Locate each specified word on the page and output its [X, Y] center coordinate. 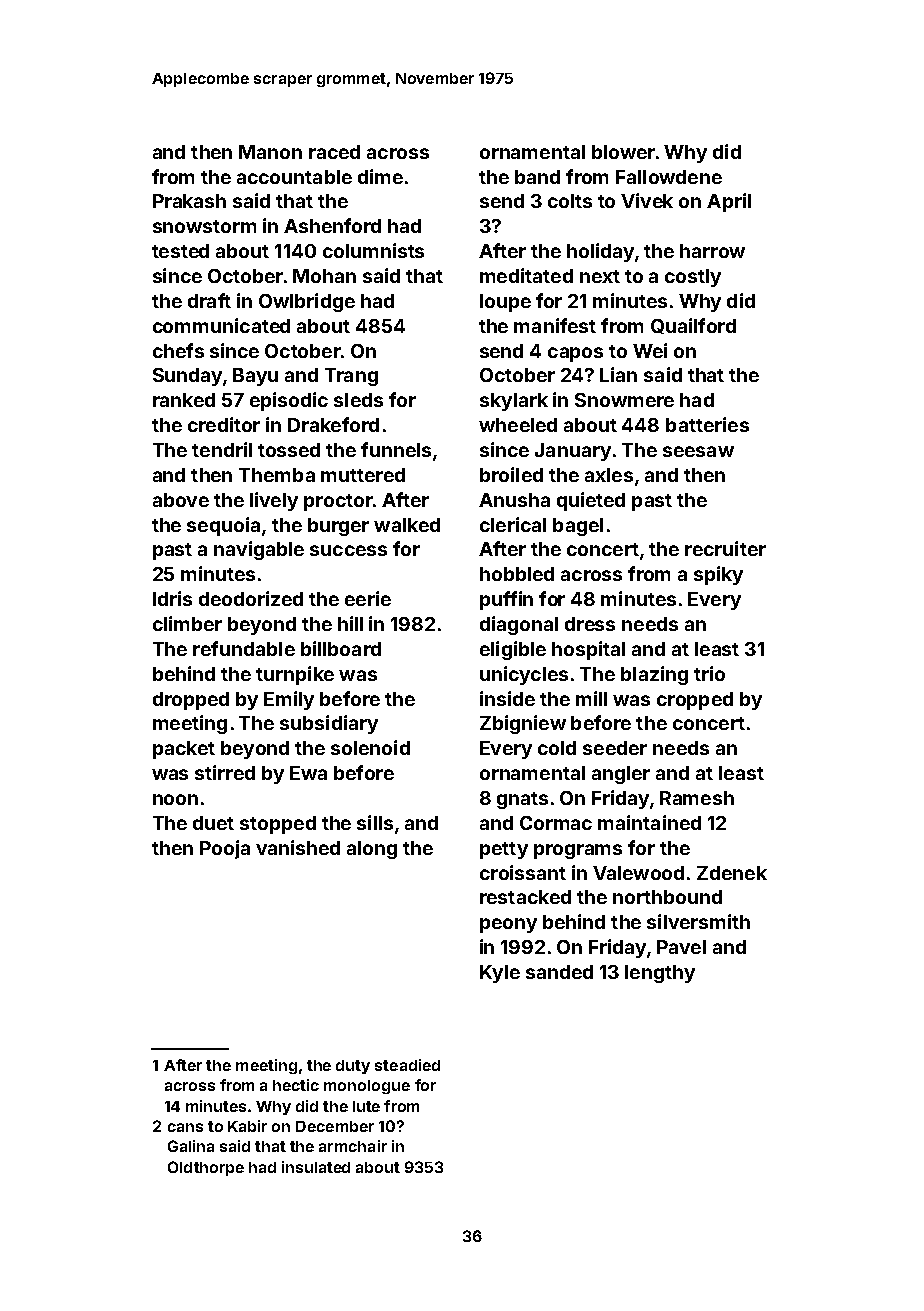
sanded [559, 972]
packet [184, 750]
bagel [578, 527]
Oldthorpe [206, 1168]
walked [407, 525]
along [372, 850]
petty [504, 850]
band [537, 177]
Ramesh [697, 798]
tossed [289, 450]
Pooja [225, 849]
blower [623, 152]
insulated [316, 1167]
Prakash [189, 201]
